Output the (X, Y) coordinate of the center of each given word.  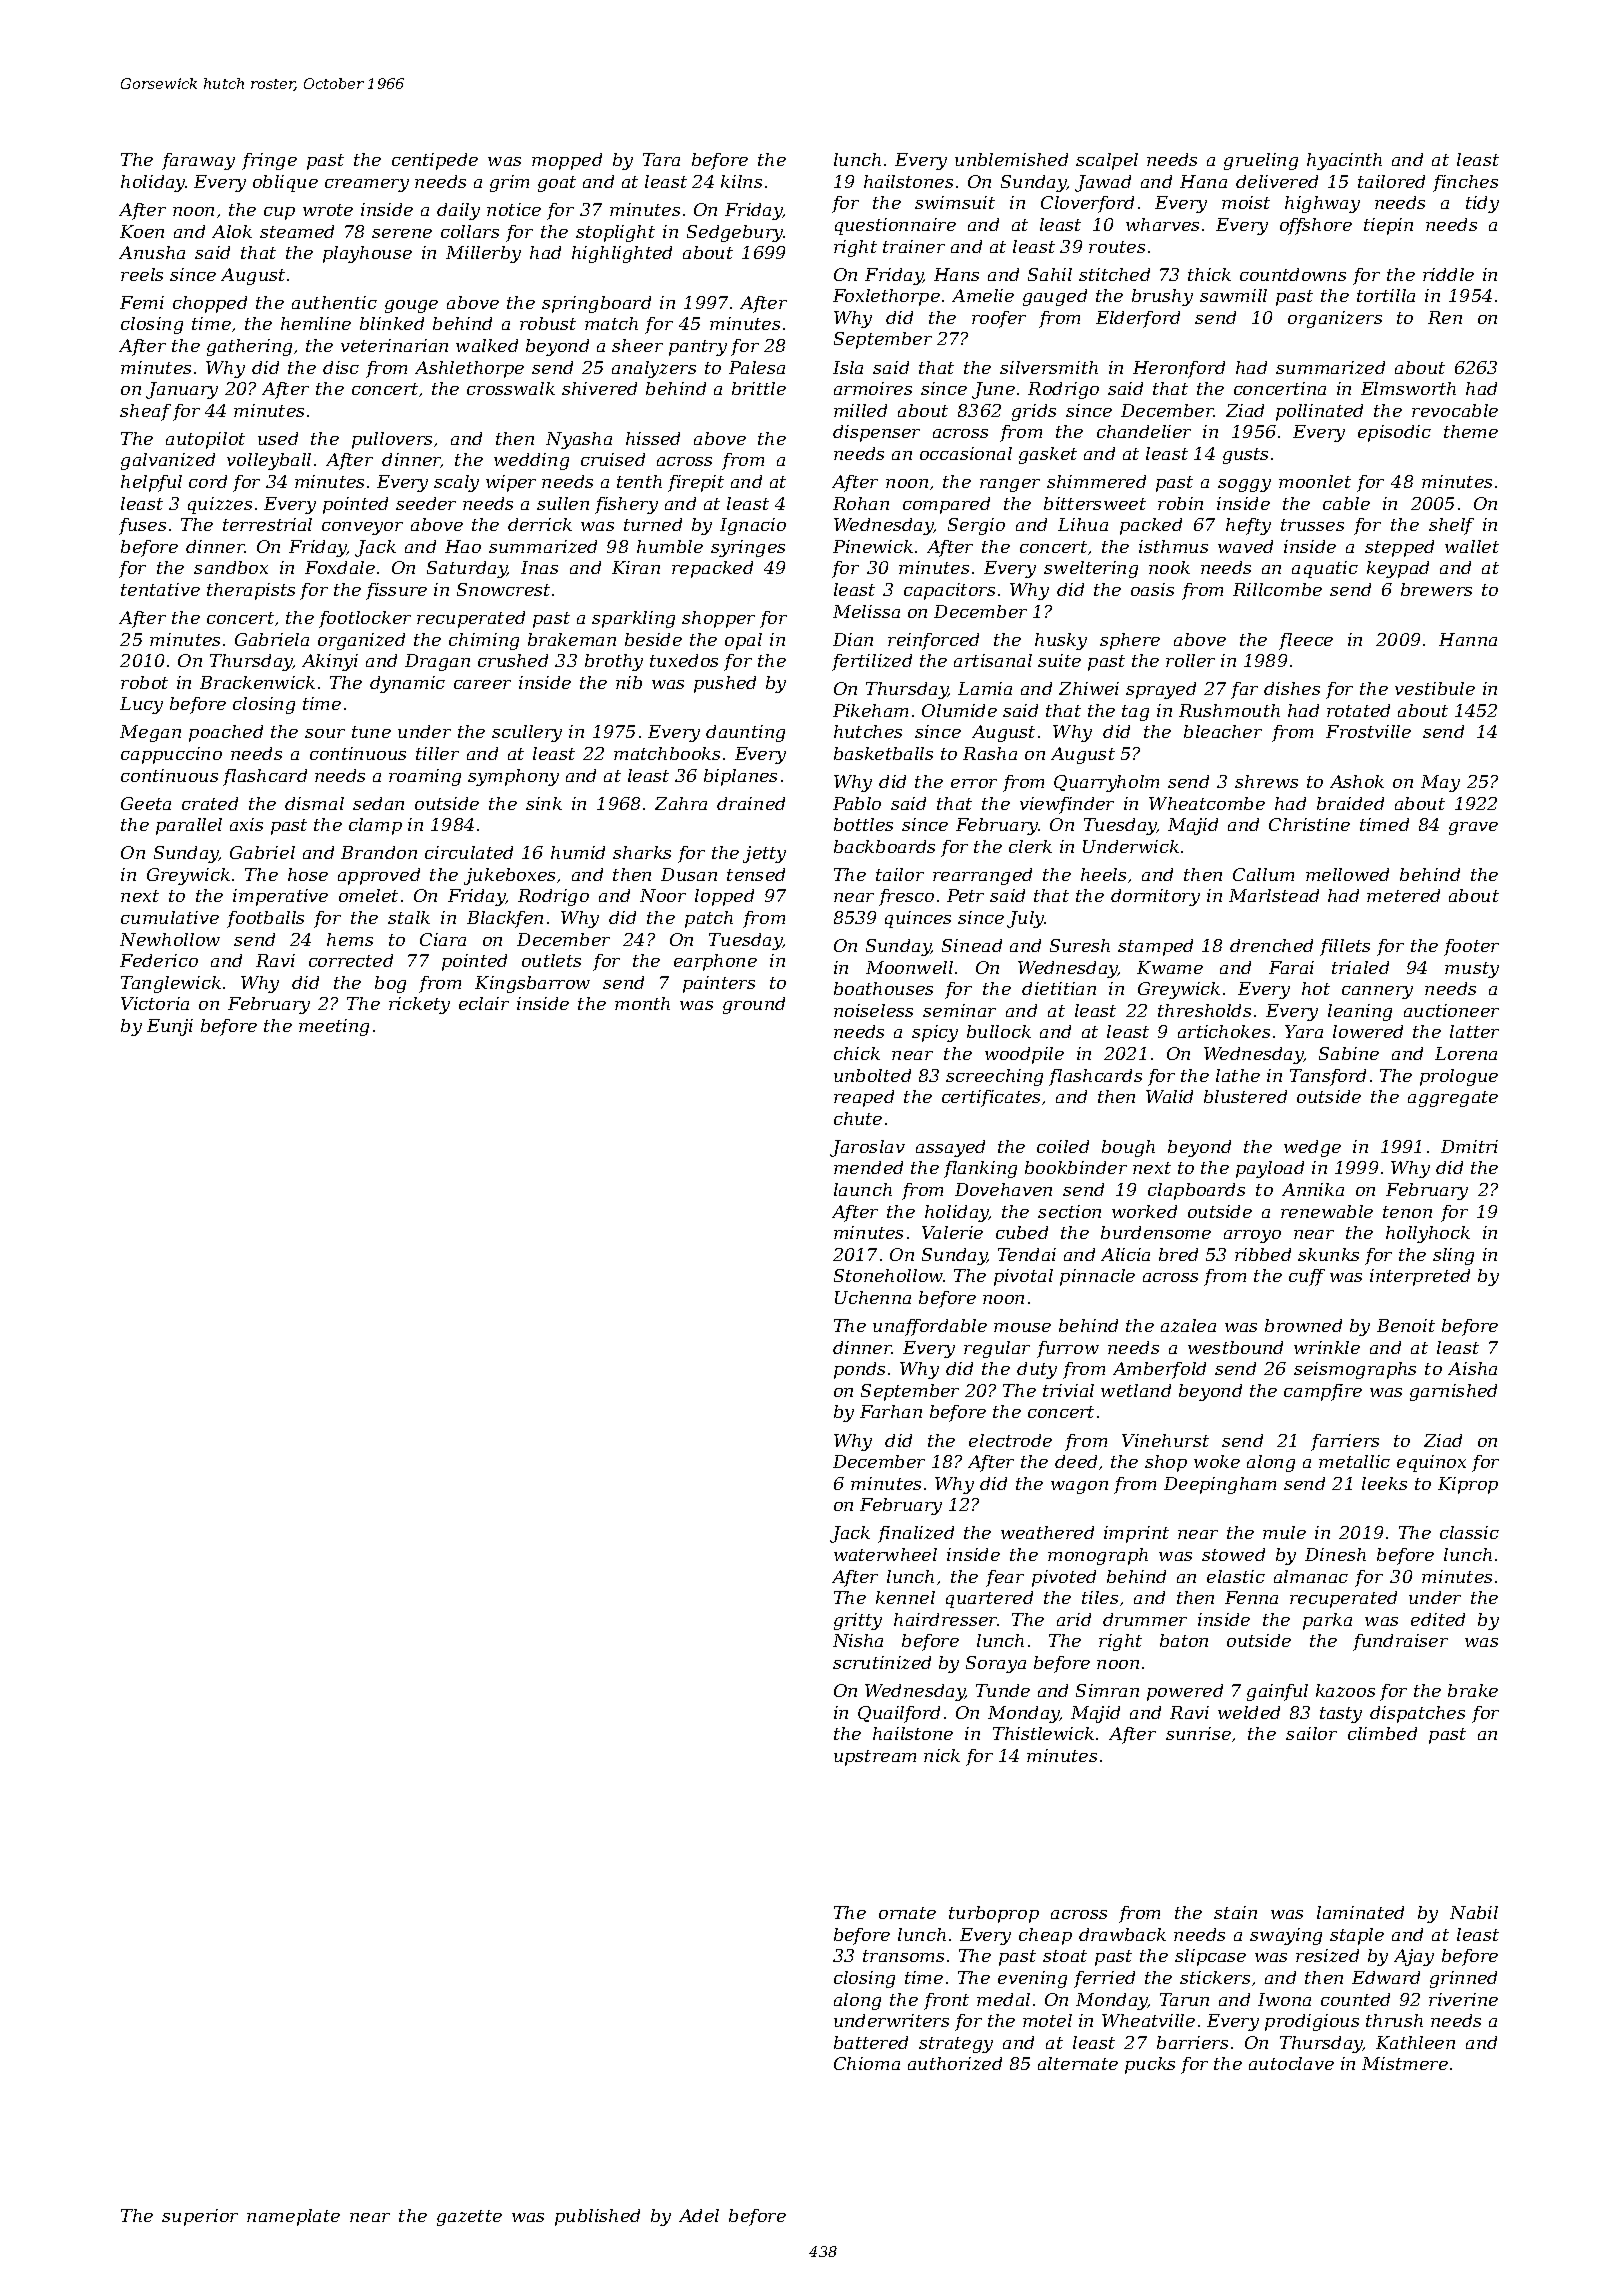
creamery (367, 185)
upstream (875, 1758)
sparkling (633, 619)
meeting (334, 1027)
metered (1403, 895)
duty (1037, 1370)
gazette (469, 2218)
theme (1471, 431)
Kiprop (1468, 1485)
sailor (1311, 1733)
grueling (1261, 161)
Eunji (170, 1027)
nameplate (293, 2217)
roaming (425, 777)
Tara (661, 159)
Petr (965, 895)
